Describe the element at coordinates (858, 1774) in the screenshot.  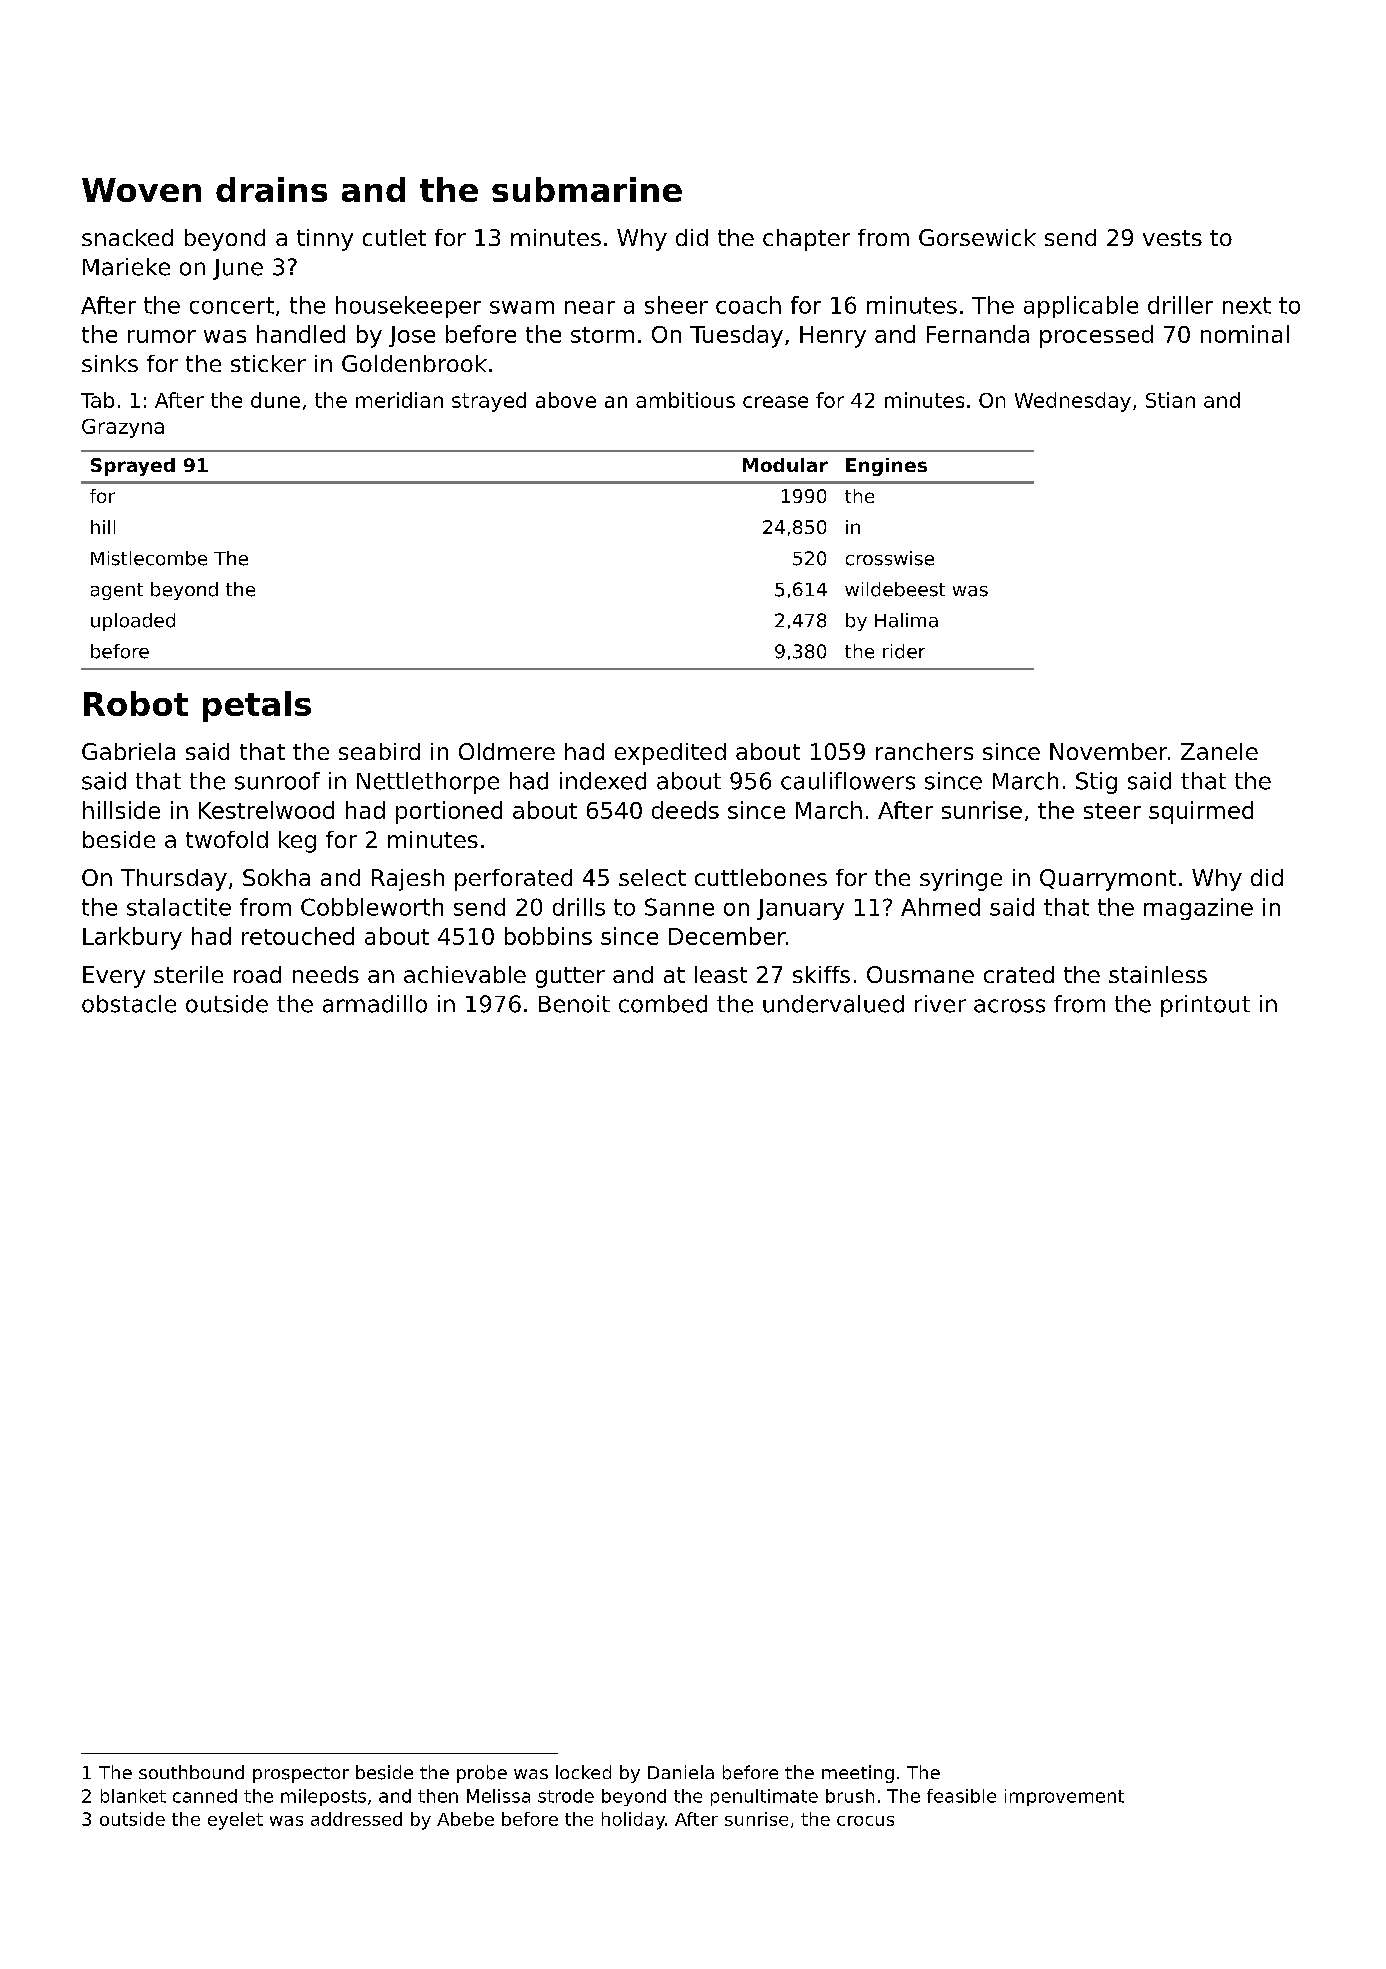
I see `meeting` at that location.
